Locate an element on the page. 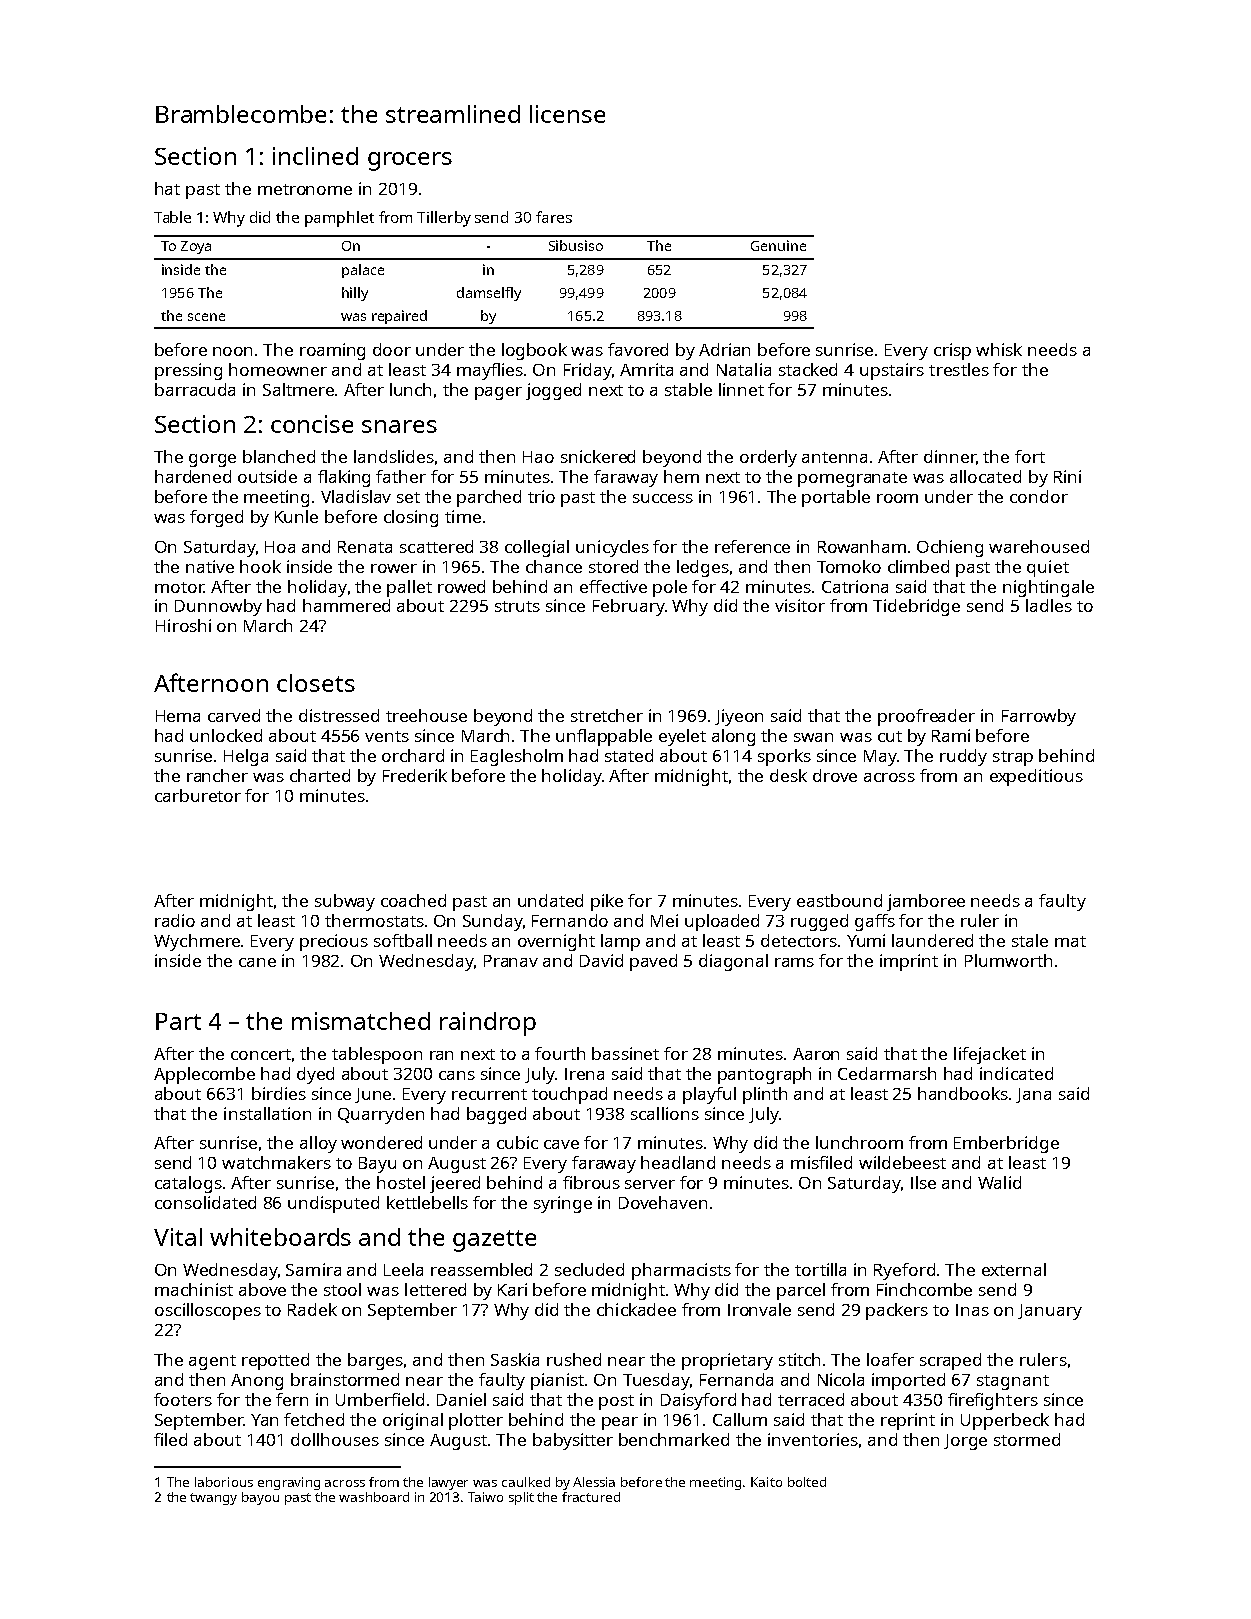 The height and width of the image is (1619, 1251). subway is located at coordinates (345, 902).
